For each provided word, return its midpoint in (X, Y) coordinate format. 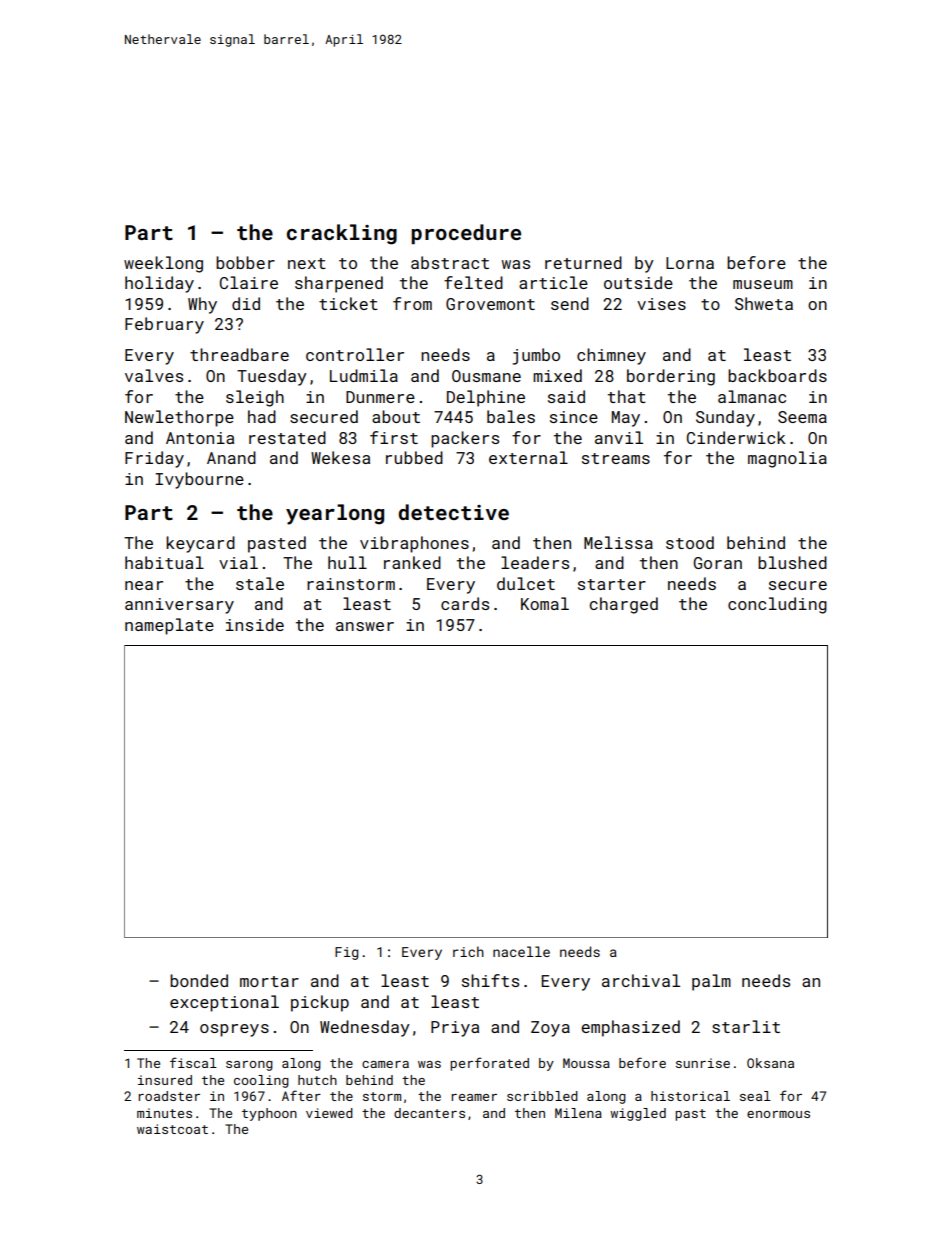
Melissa (618, 542)
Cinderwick (736, 437)
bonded (199, 980)
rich (468, 951)
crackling (342, 234)
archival (641, 980)
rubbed (414, 457)
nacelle (521, 951)
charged (624, 605)
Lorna (690, 263)
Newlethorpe (179, 418)
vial (238, 562)
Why (202, 305)
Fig (346, 953)
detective (453, 512)
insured (165, 1080)
